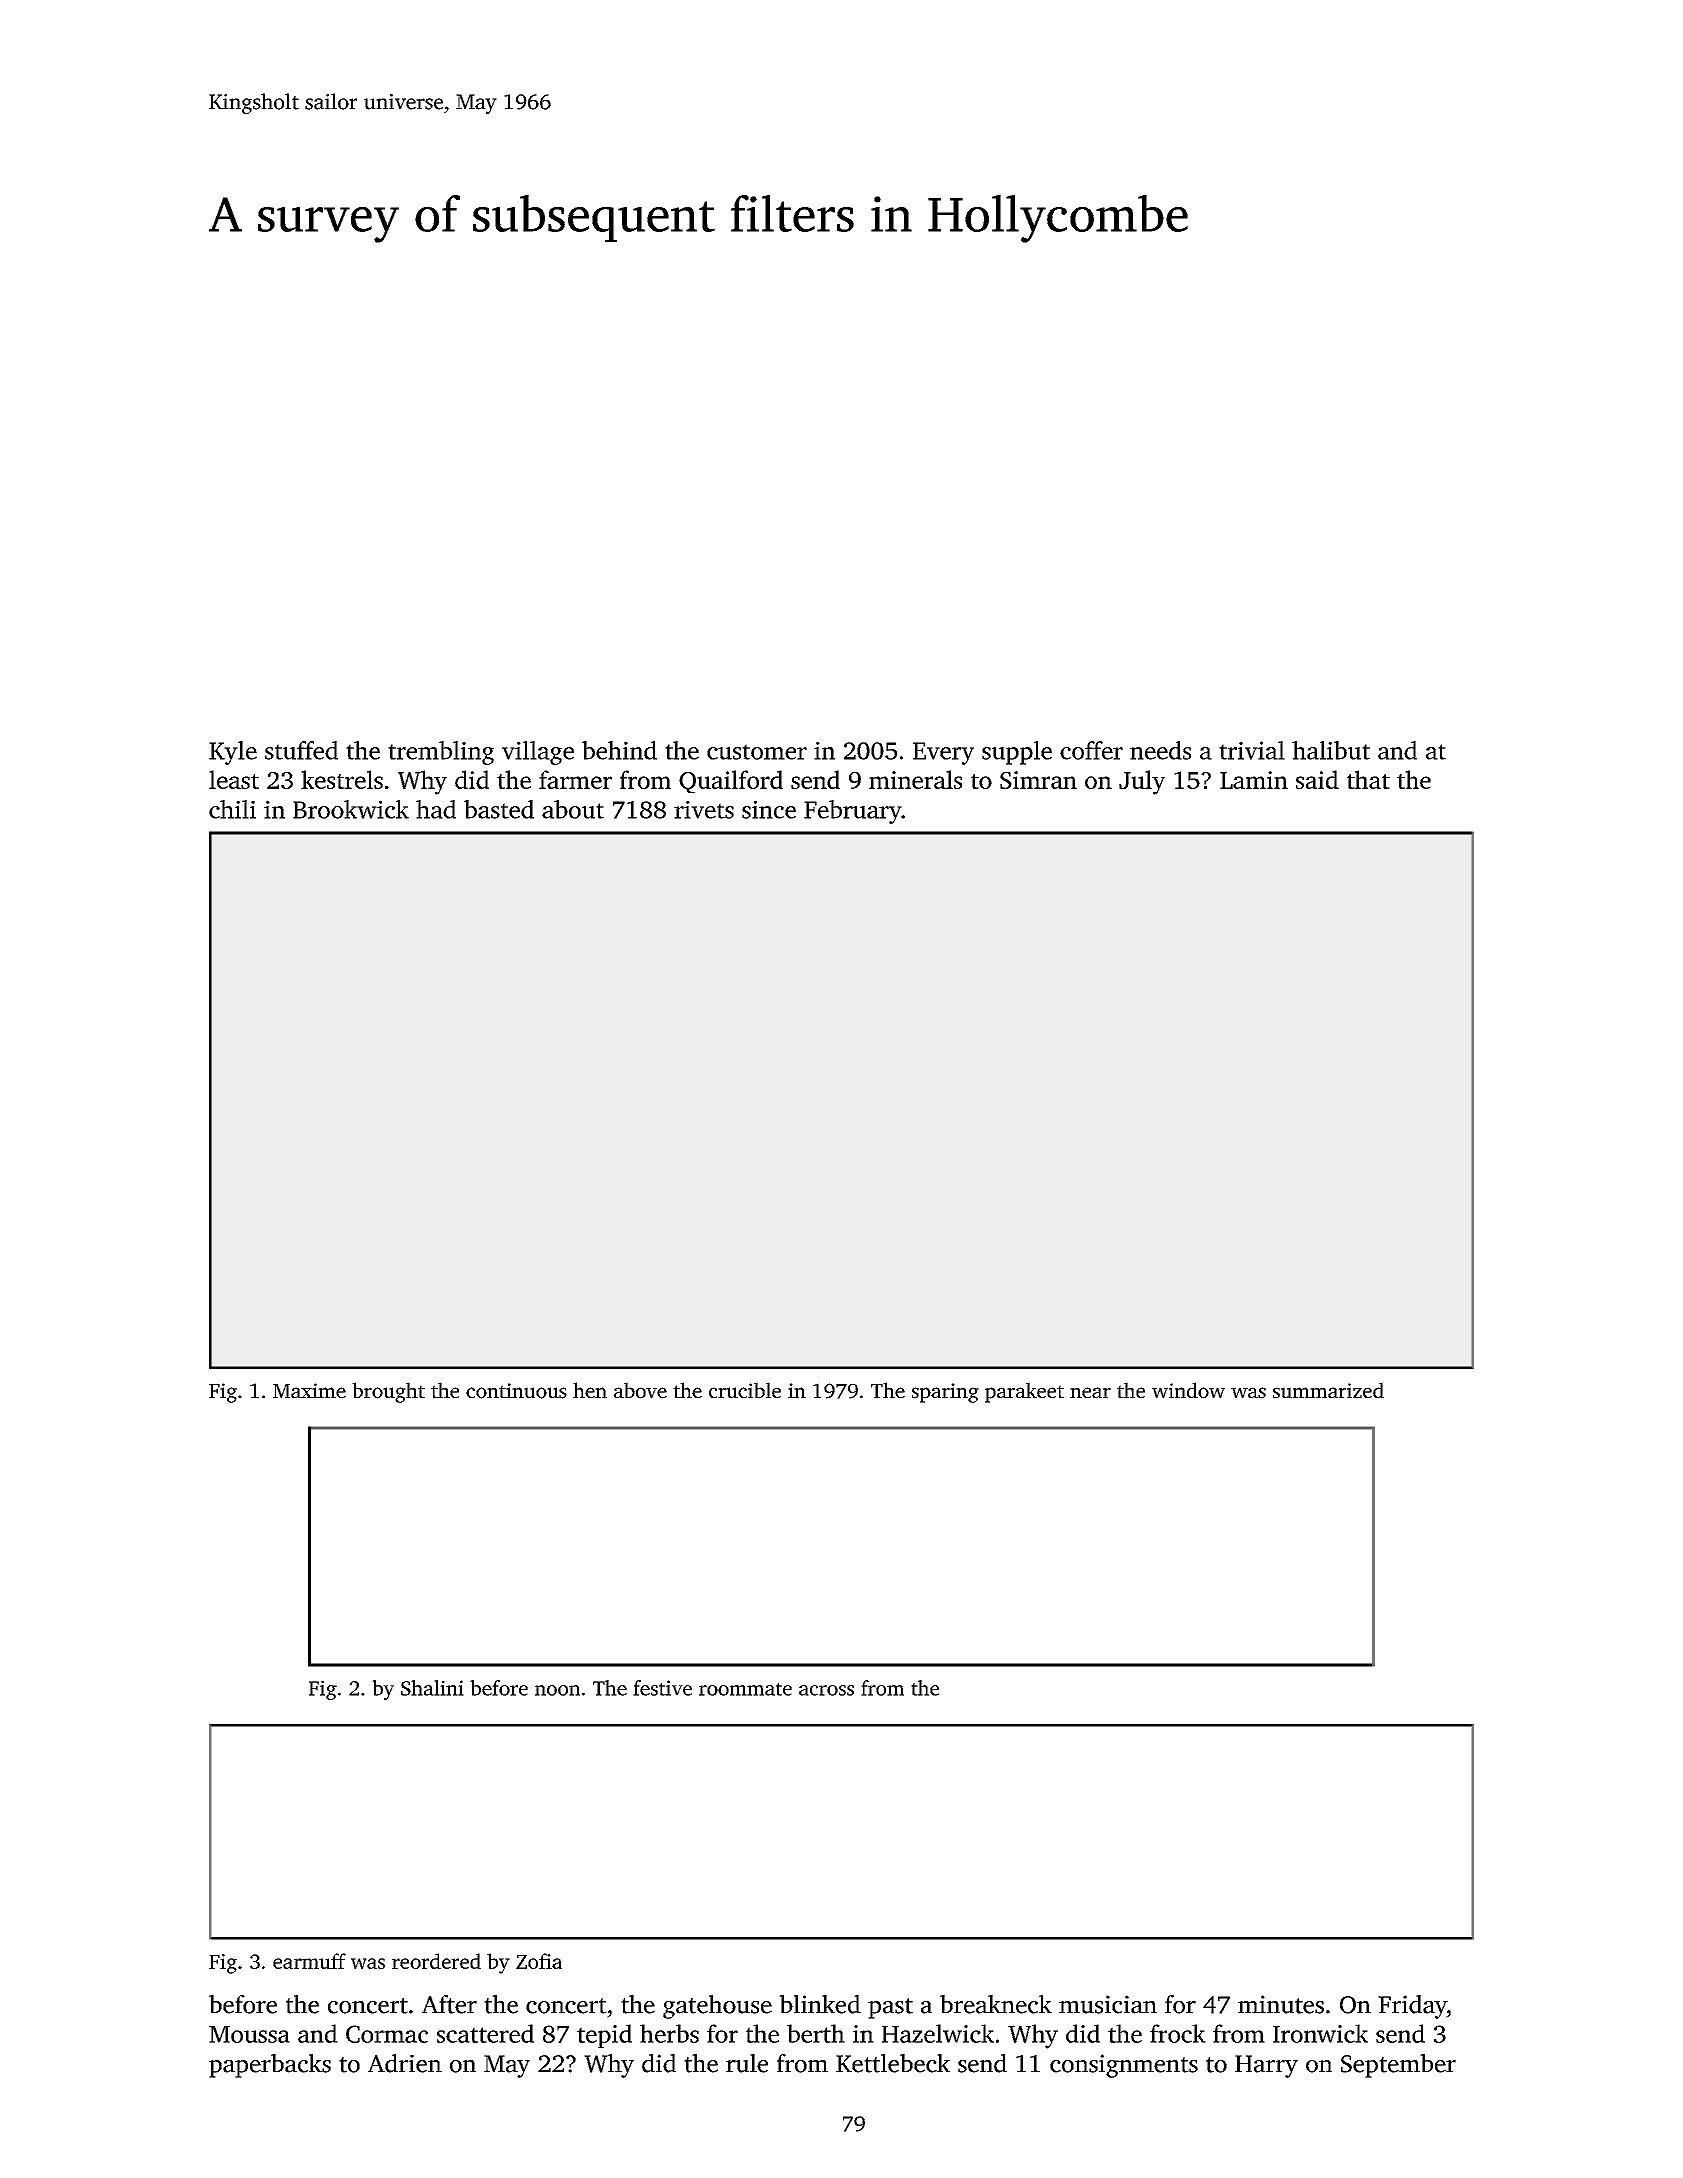 This screenshot has width=1683, height=2178. I want to click on trivial, so click(1252, 750).
